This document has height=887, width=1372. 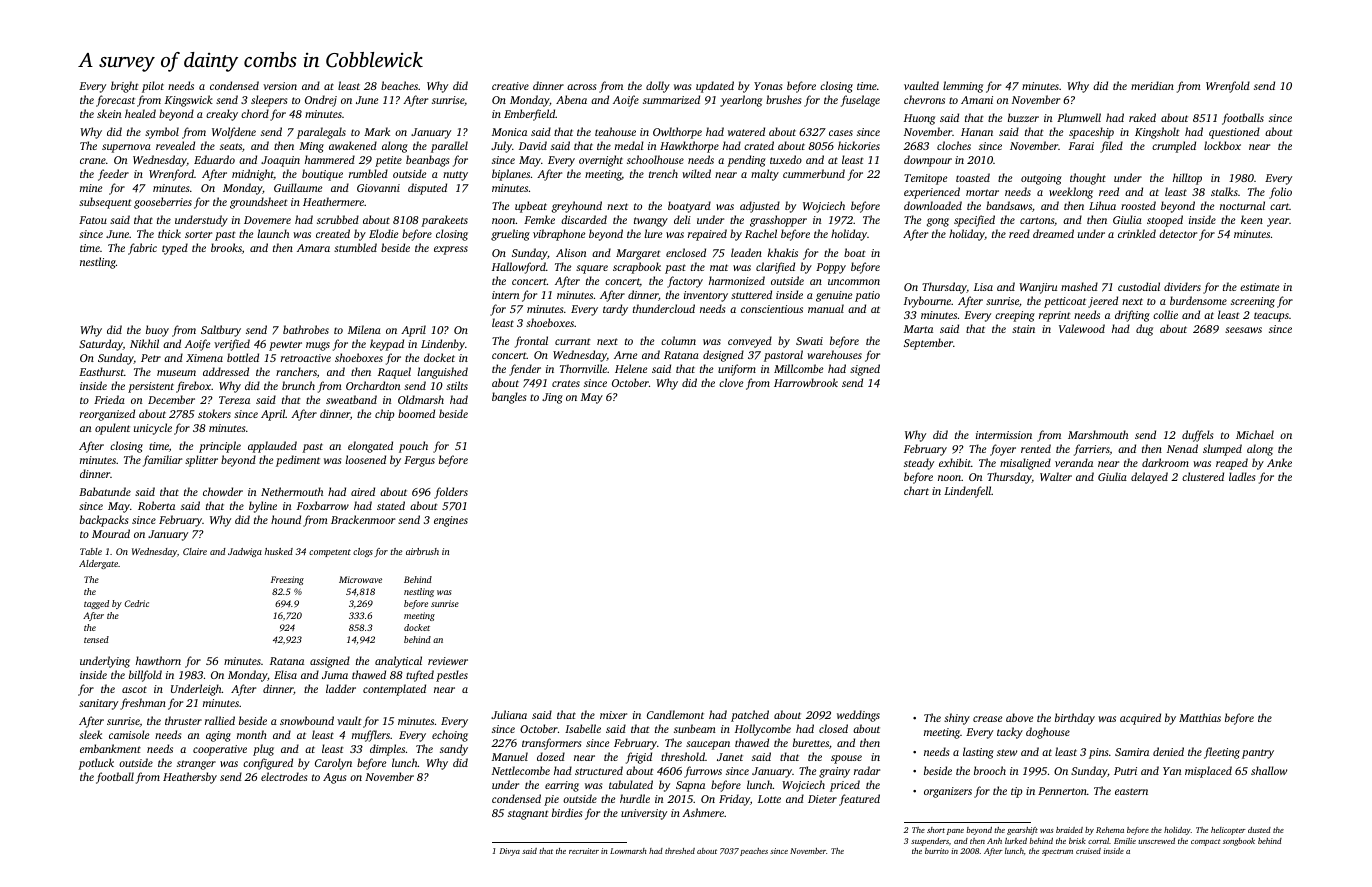 What do you see at coordinates (916, 490) in the document?
I see `chart` at bounding box center [916, 490].
